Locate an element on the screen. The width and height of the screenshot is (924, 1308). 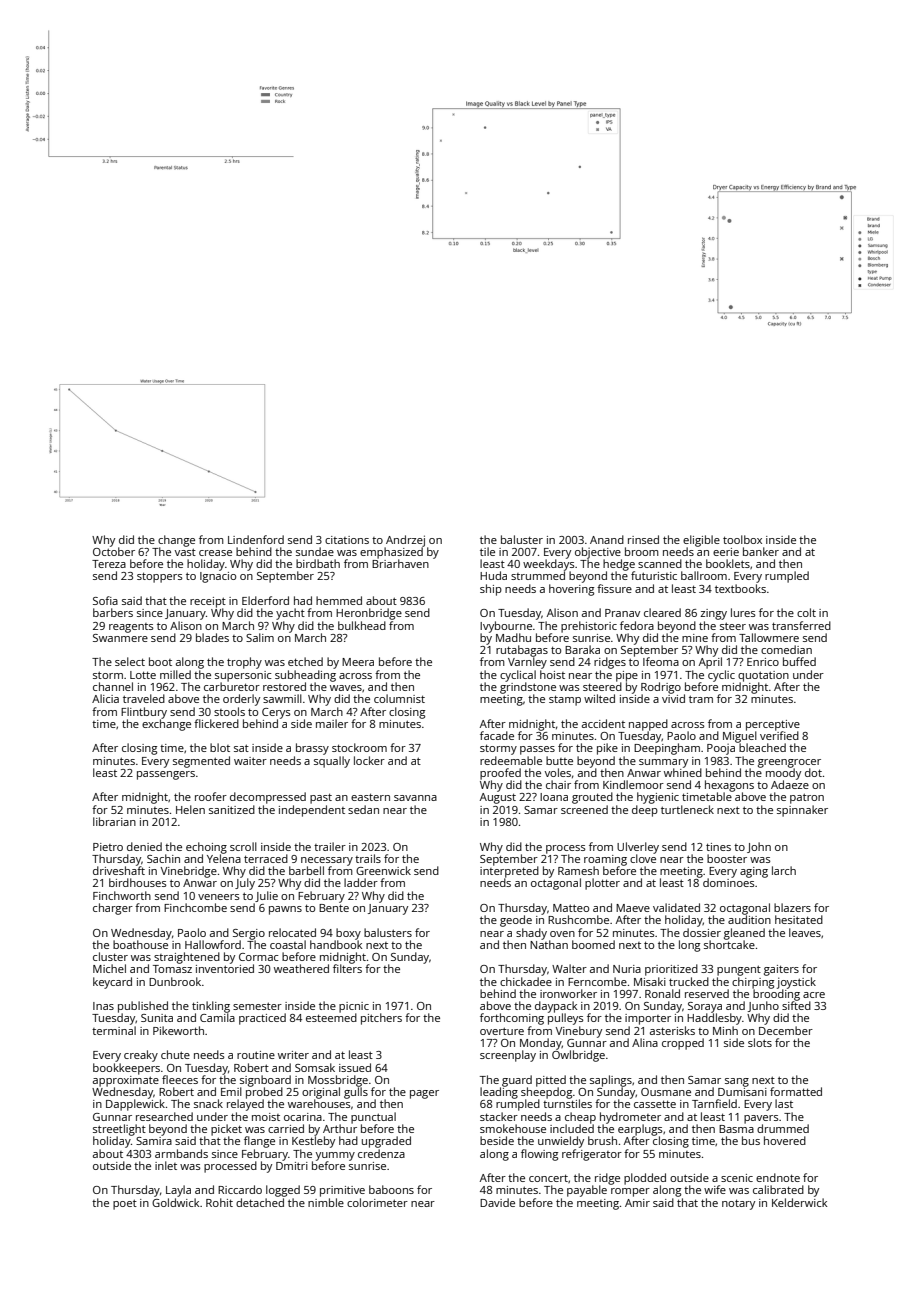
slots is located at coordinates (760, 1042).
